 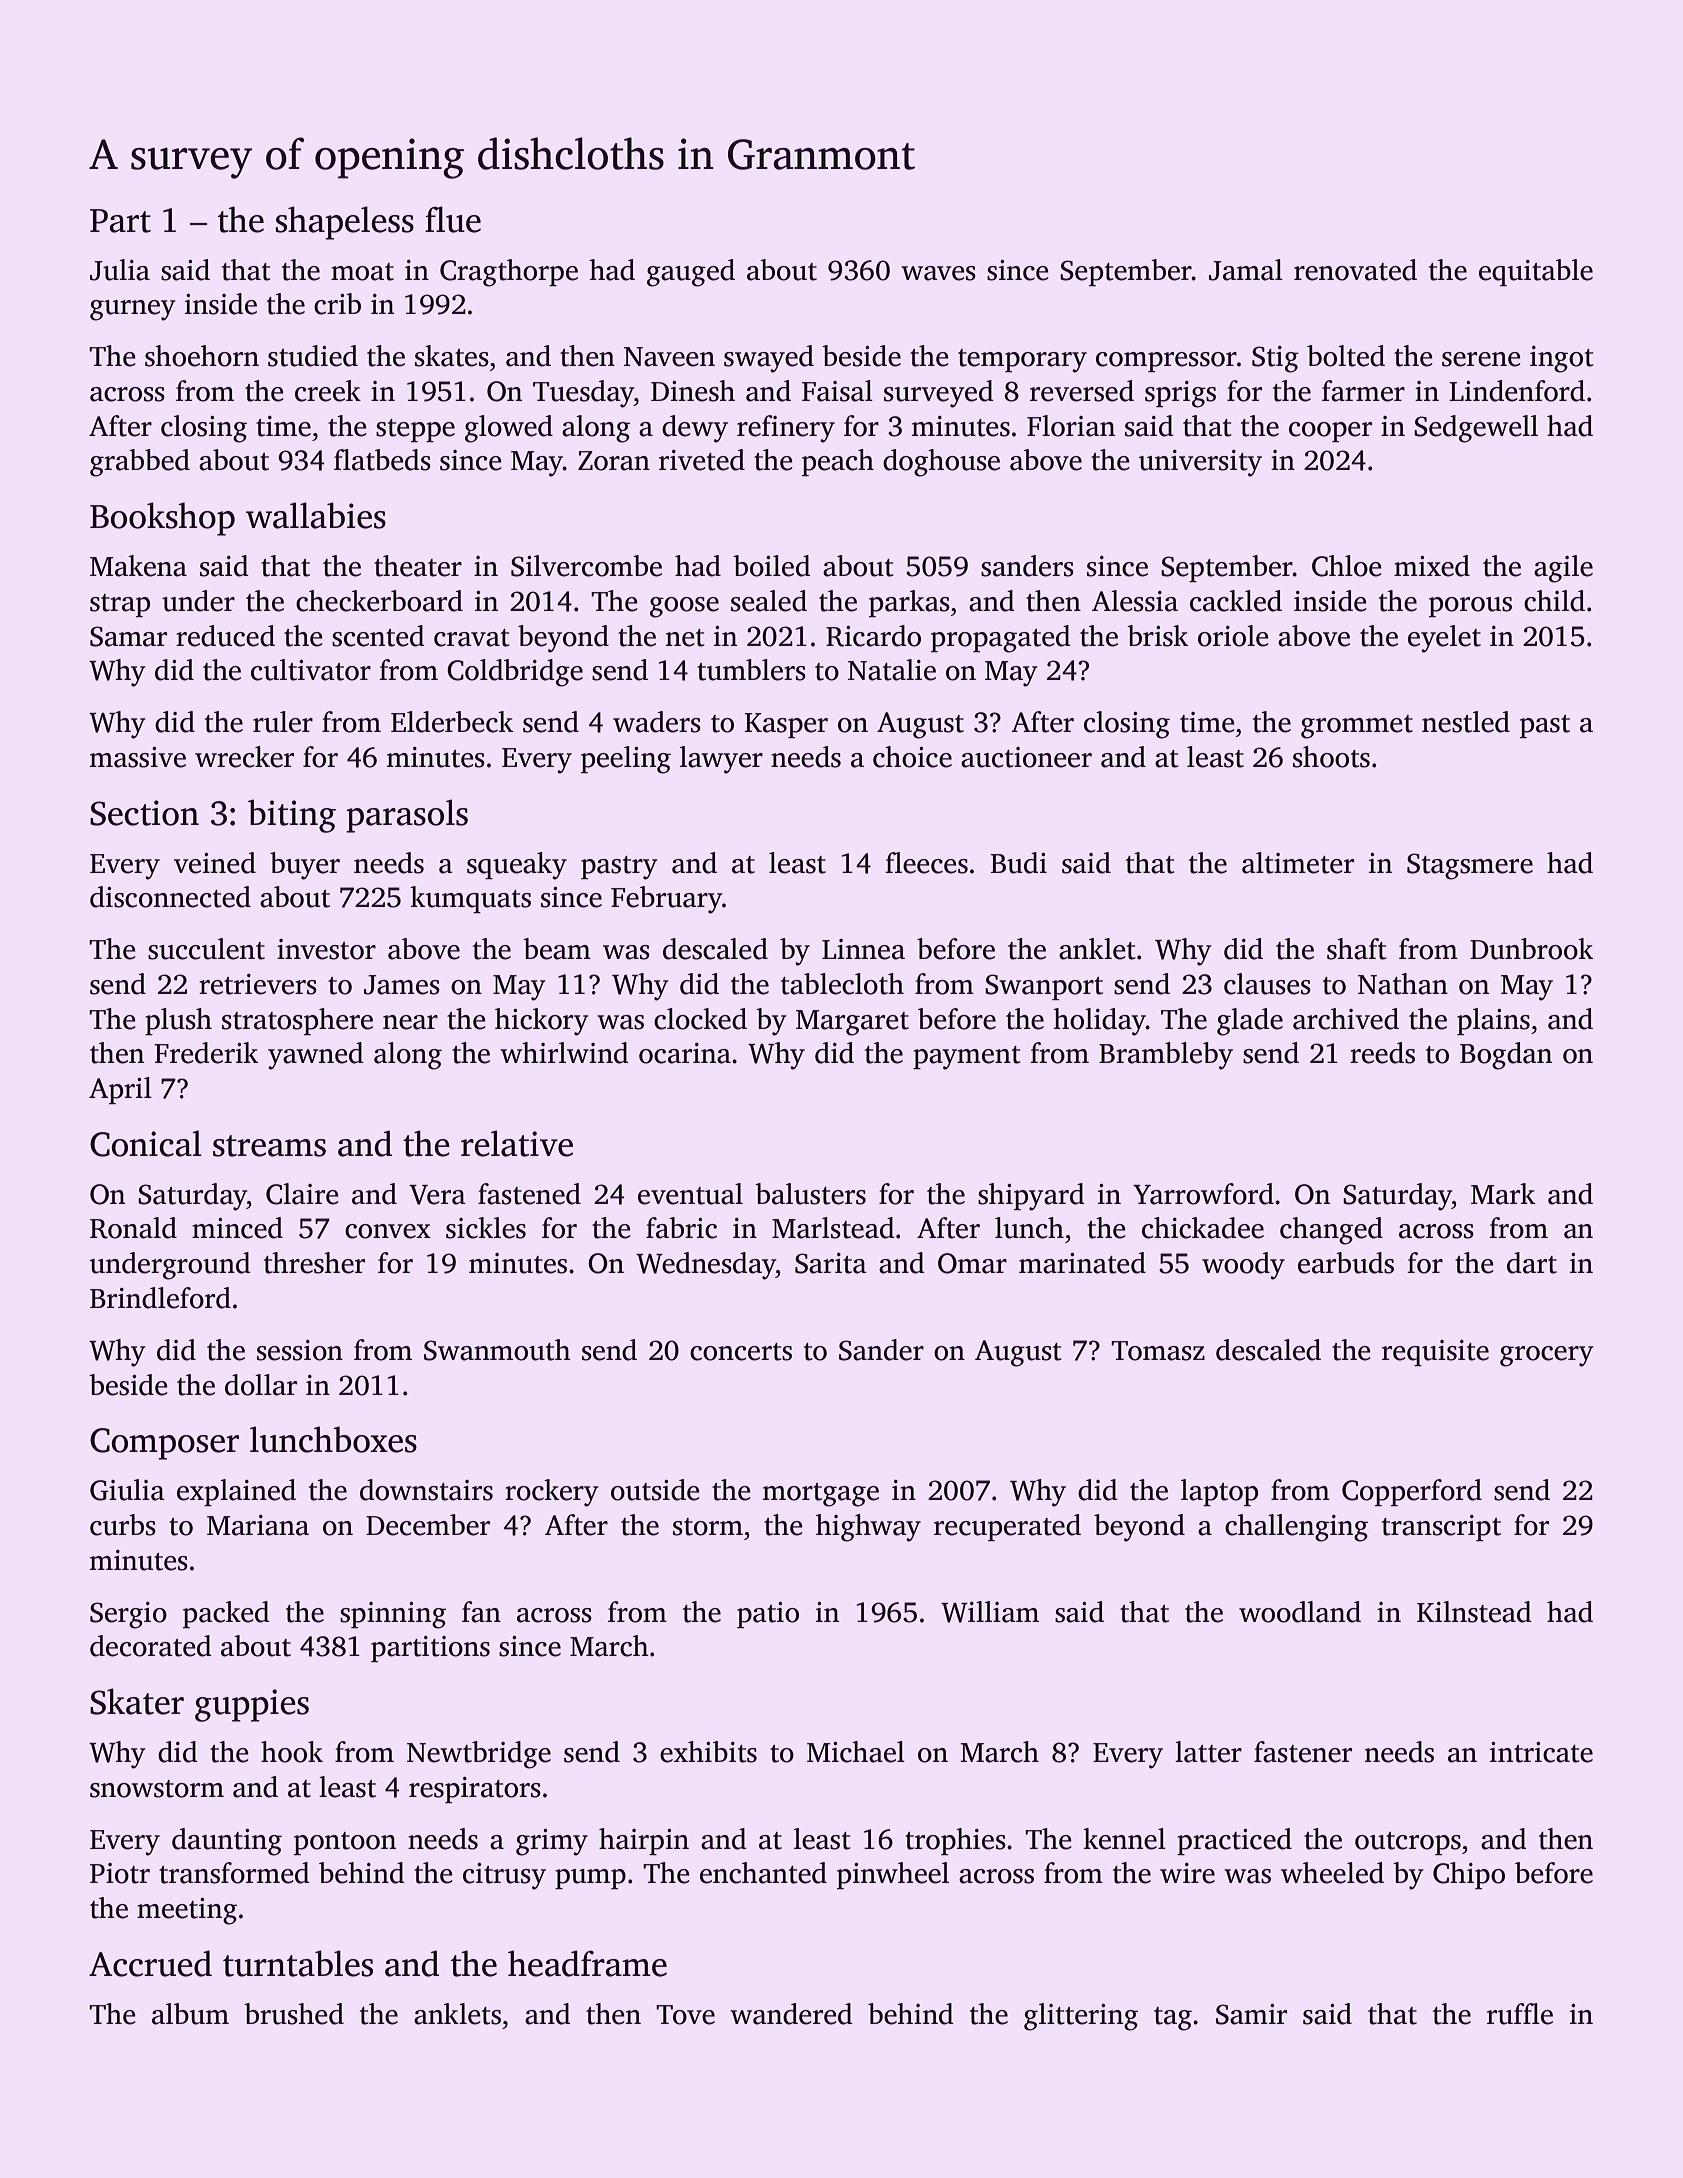 What do you see at coordinates (842, 984) in the page?
I see `tablecloth` at bounding box center [842, 984].
